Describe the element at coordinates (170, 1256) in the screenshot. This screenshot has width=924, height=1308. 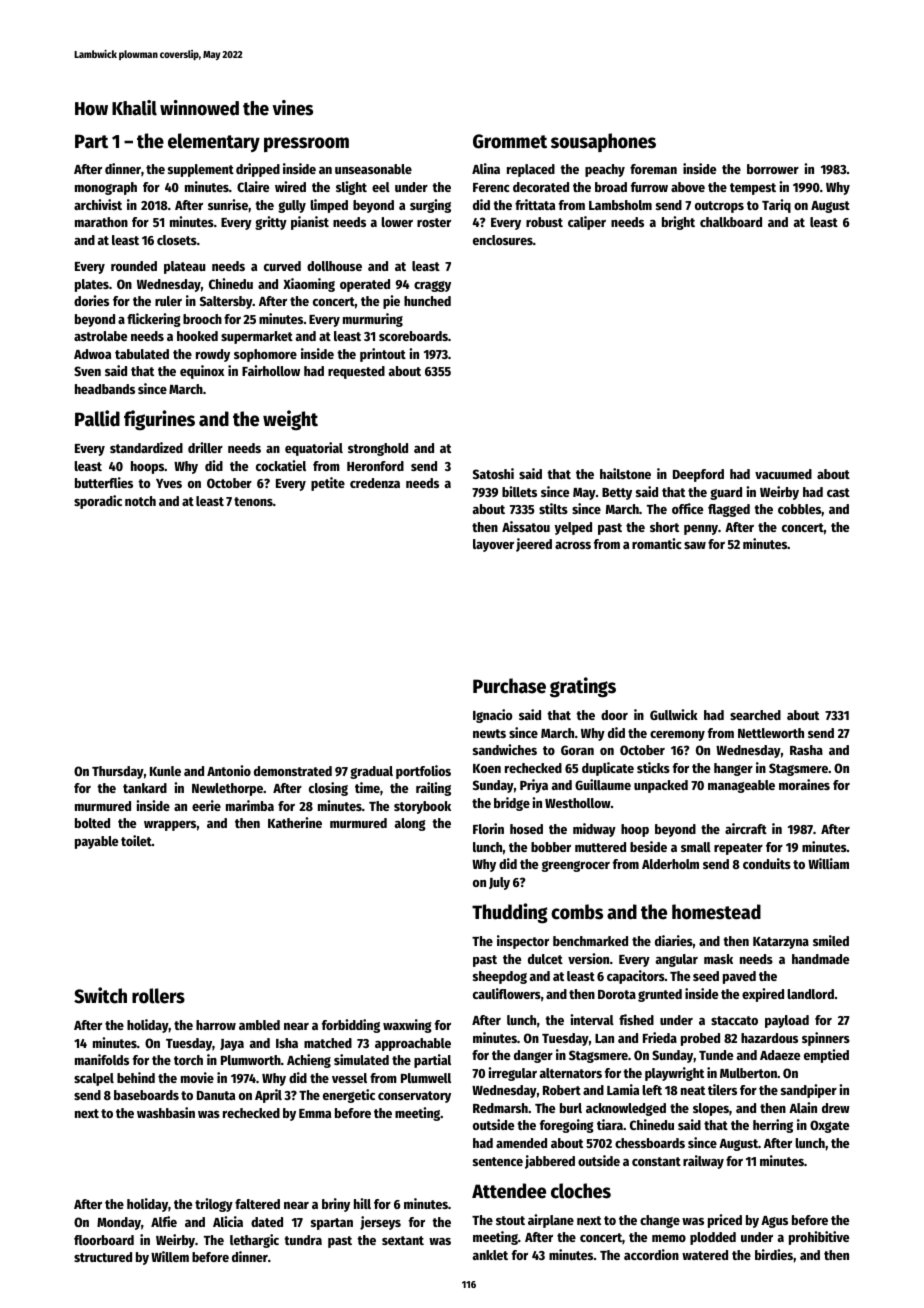
I see `Willem` at that location.
